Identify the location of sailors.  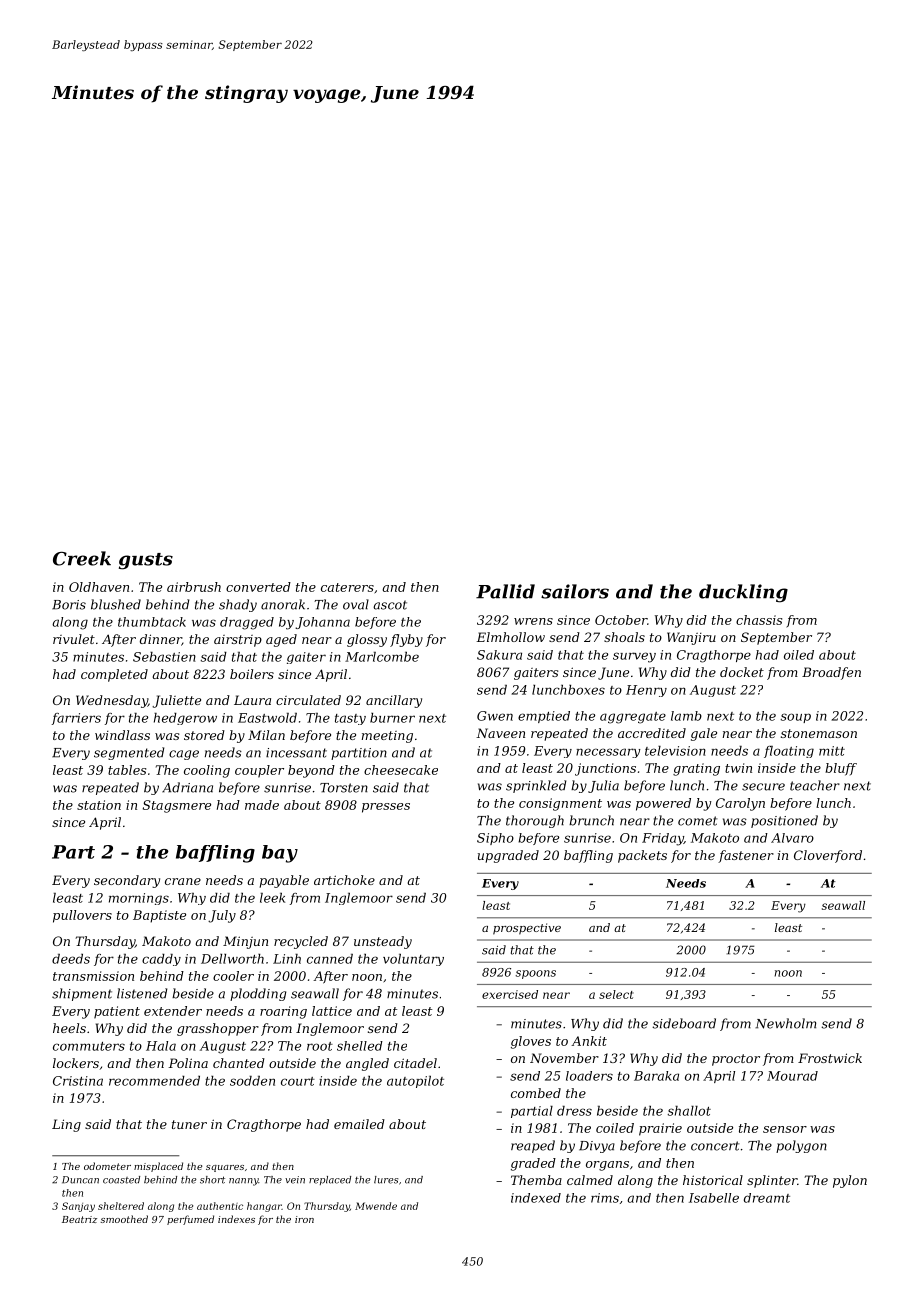
(575, 591).
